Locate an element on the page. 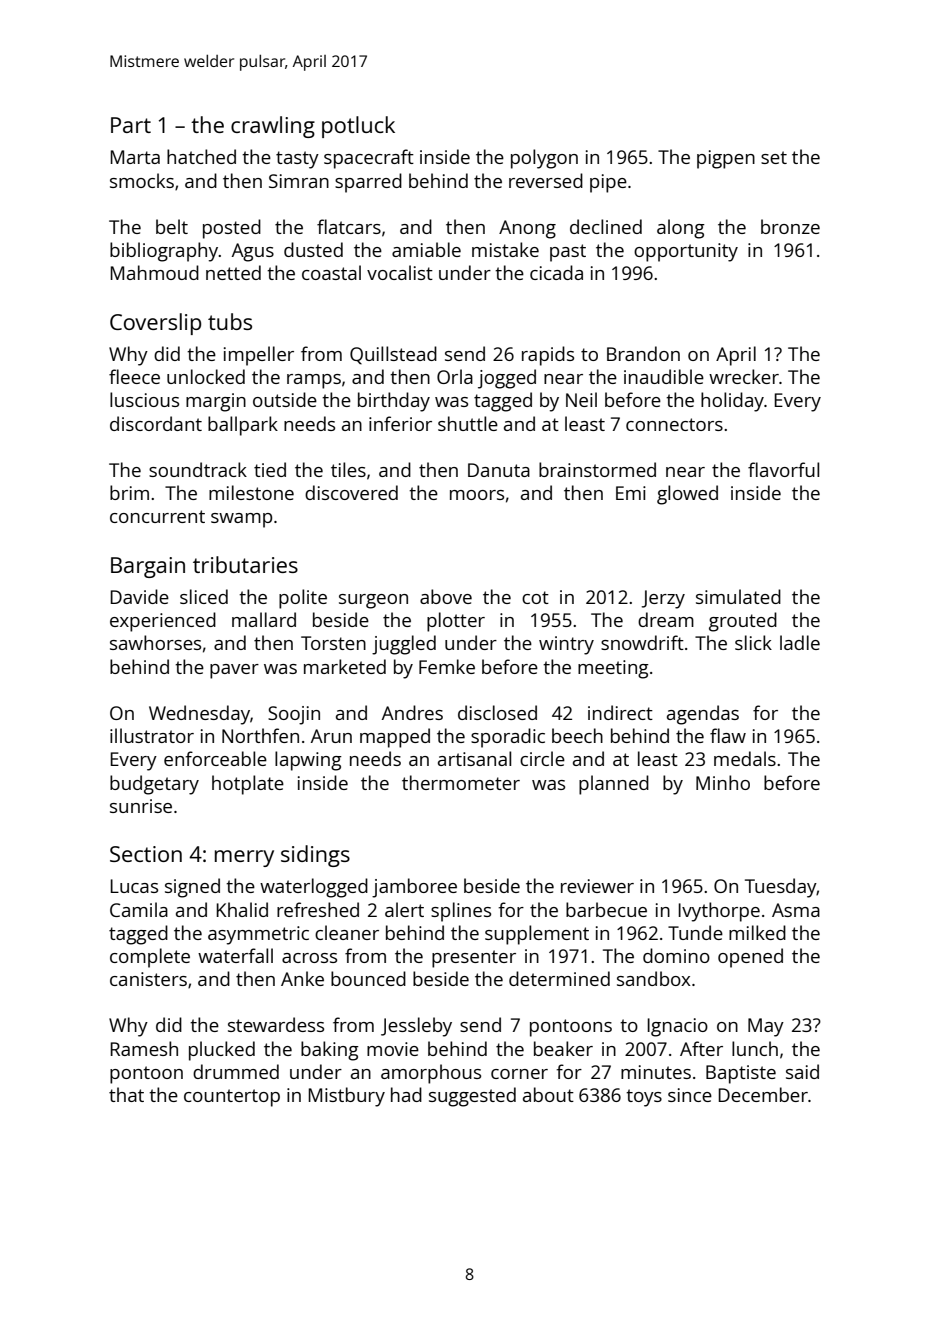 The image size is (930, 1320). Davide is located at coordinates (140, 596).
